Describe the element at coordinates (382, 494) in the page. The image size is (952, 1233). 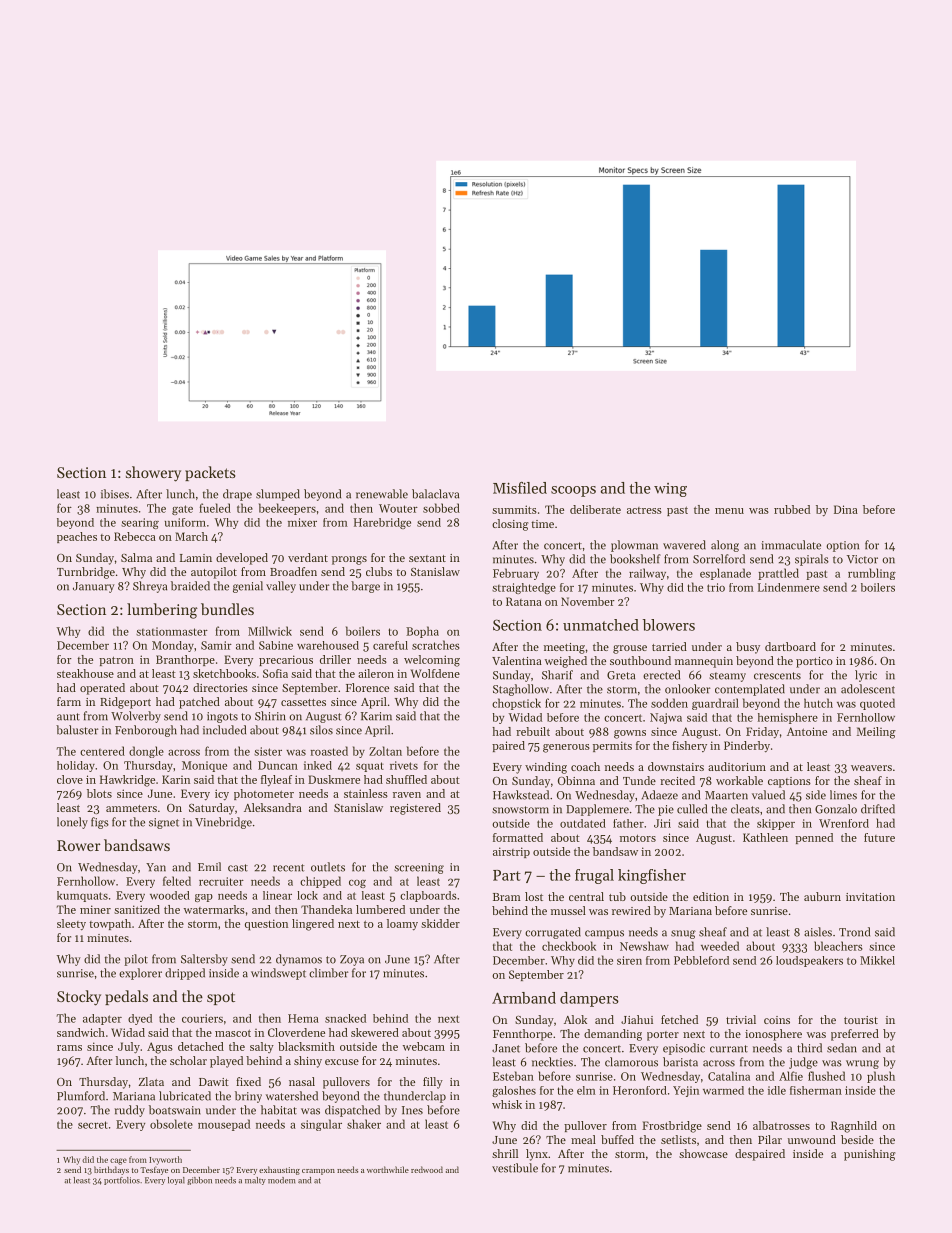
I see `renewable` at that location.
